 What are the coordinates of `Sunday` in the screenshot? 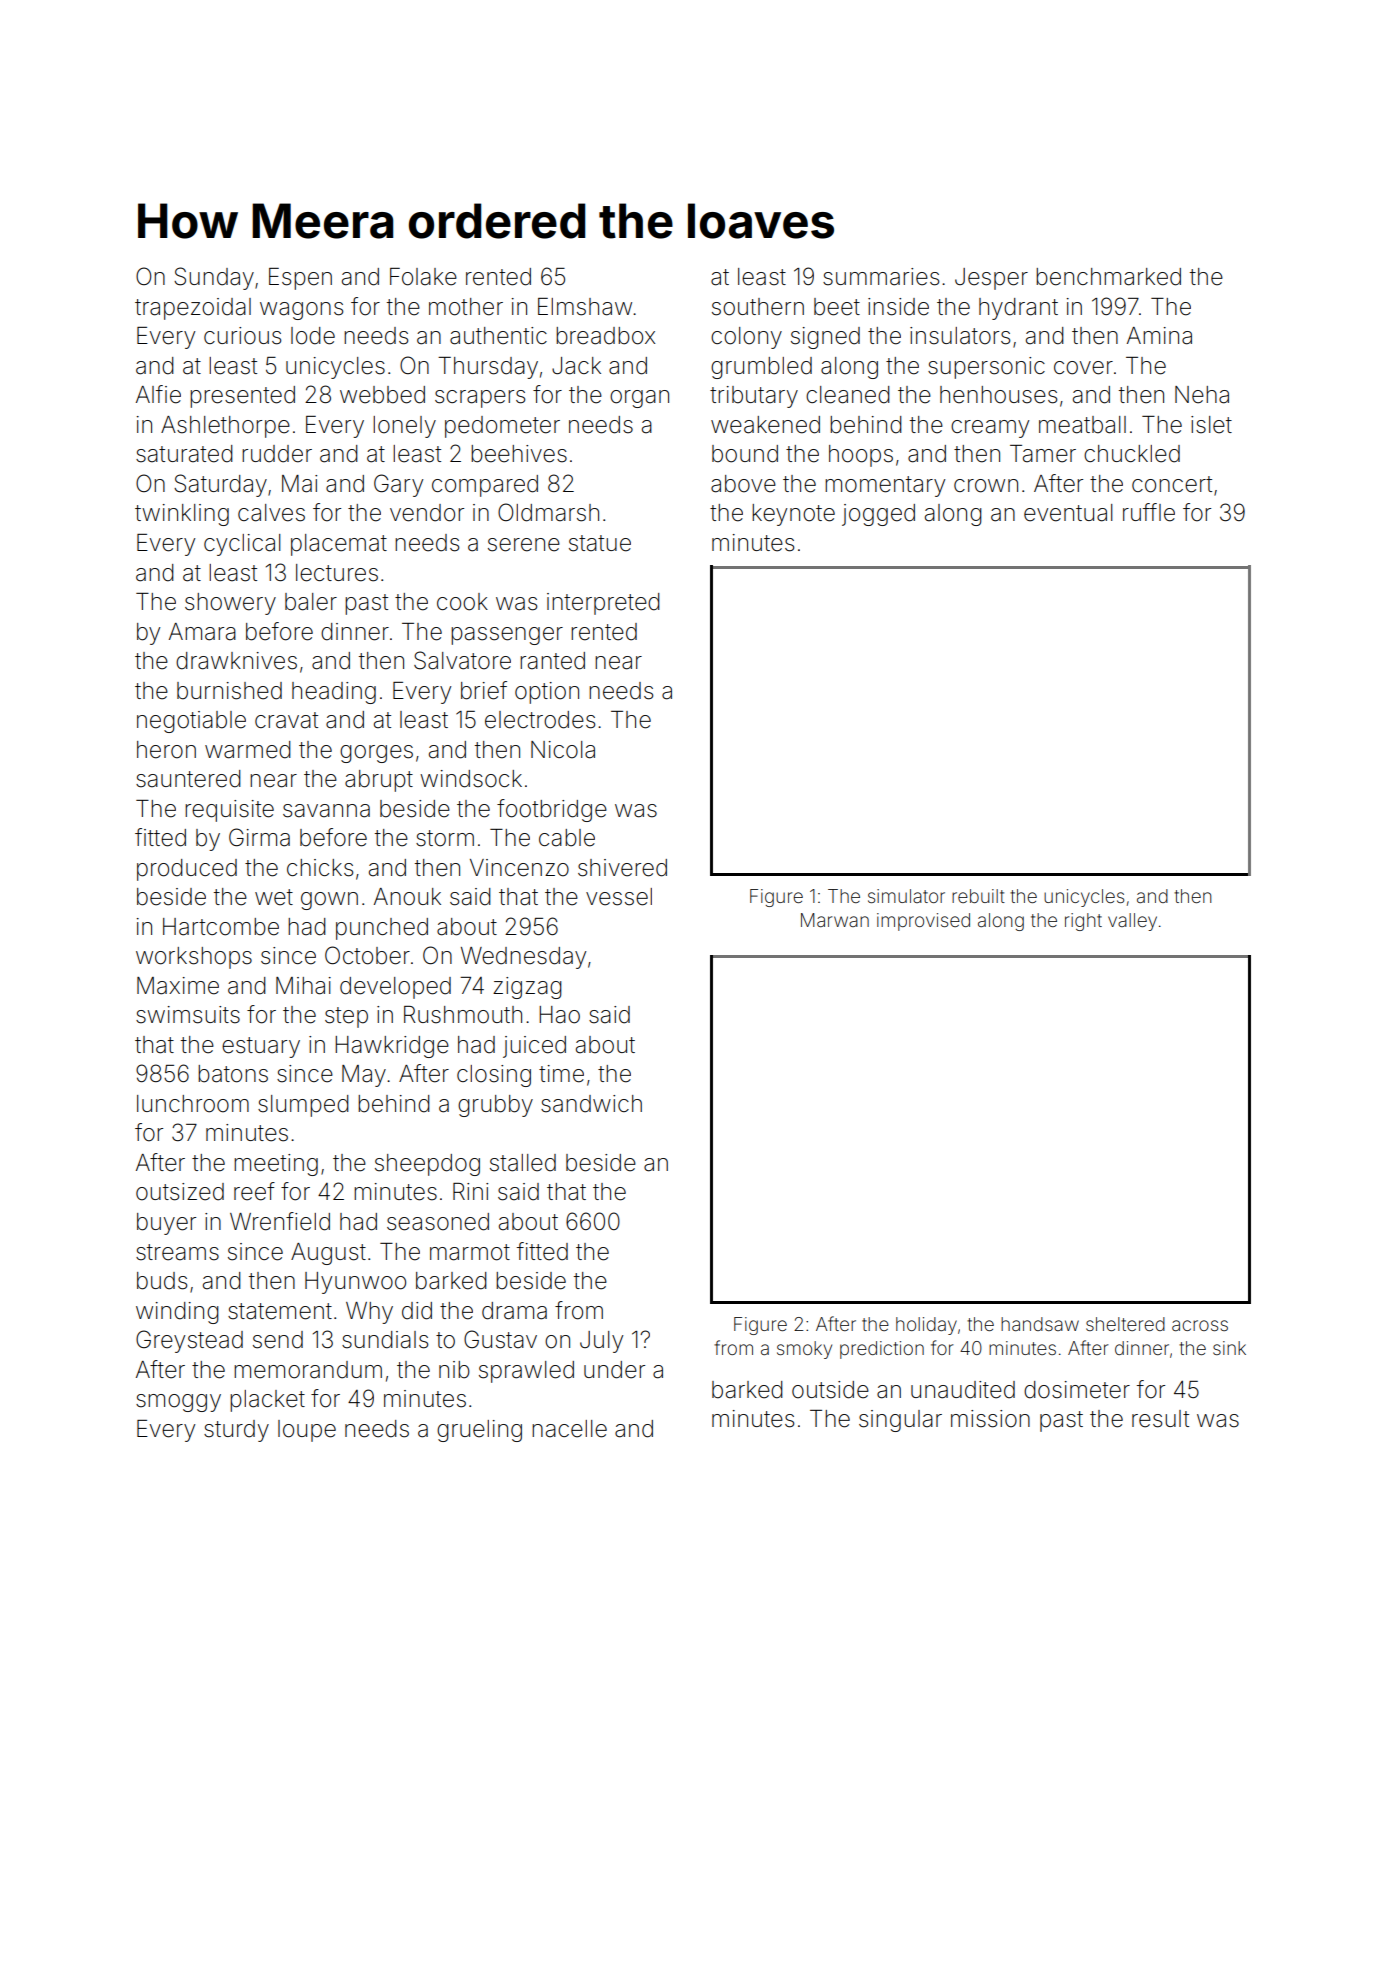 It's located at (214, 278).
